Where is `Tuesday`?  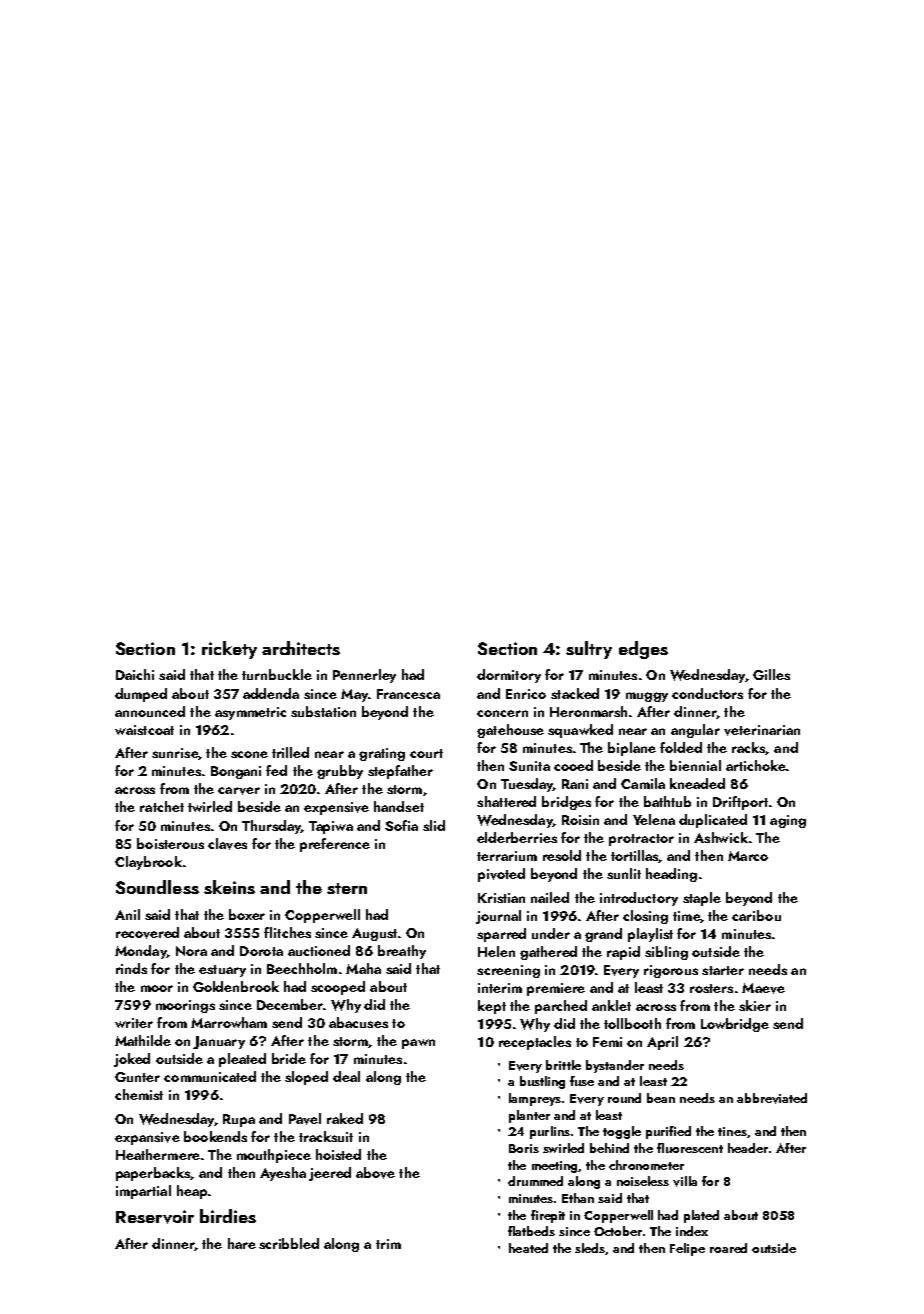 Tuesday is located at coordinates (527, 785).
